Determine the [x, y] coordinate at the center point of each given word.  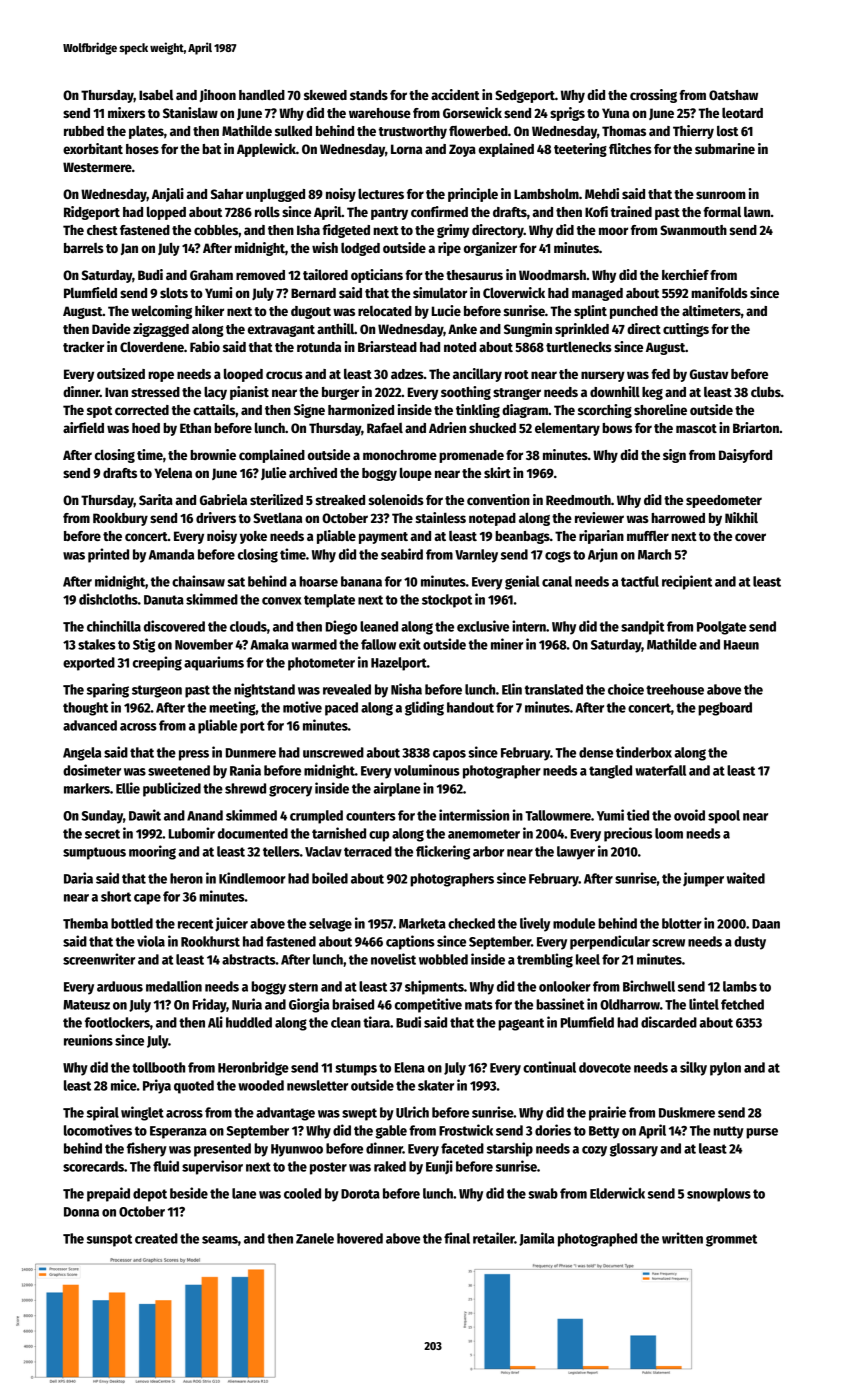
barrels [84, 248]
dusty [750, 943]
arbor [488, 851]
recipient [687, 582]
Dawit [145, 815]
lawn [757, 212]
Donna [81, 1212]
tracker [83, 347]
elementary [567, 429]
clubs [766, 392]
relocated [385, 311]
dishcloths [108, 599]
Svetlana [277, 517]
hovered [360, 1238]
